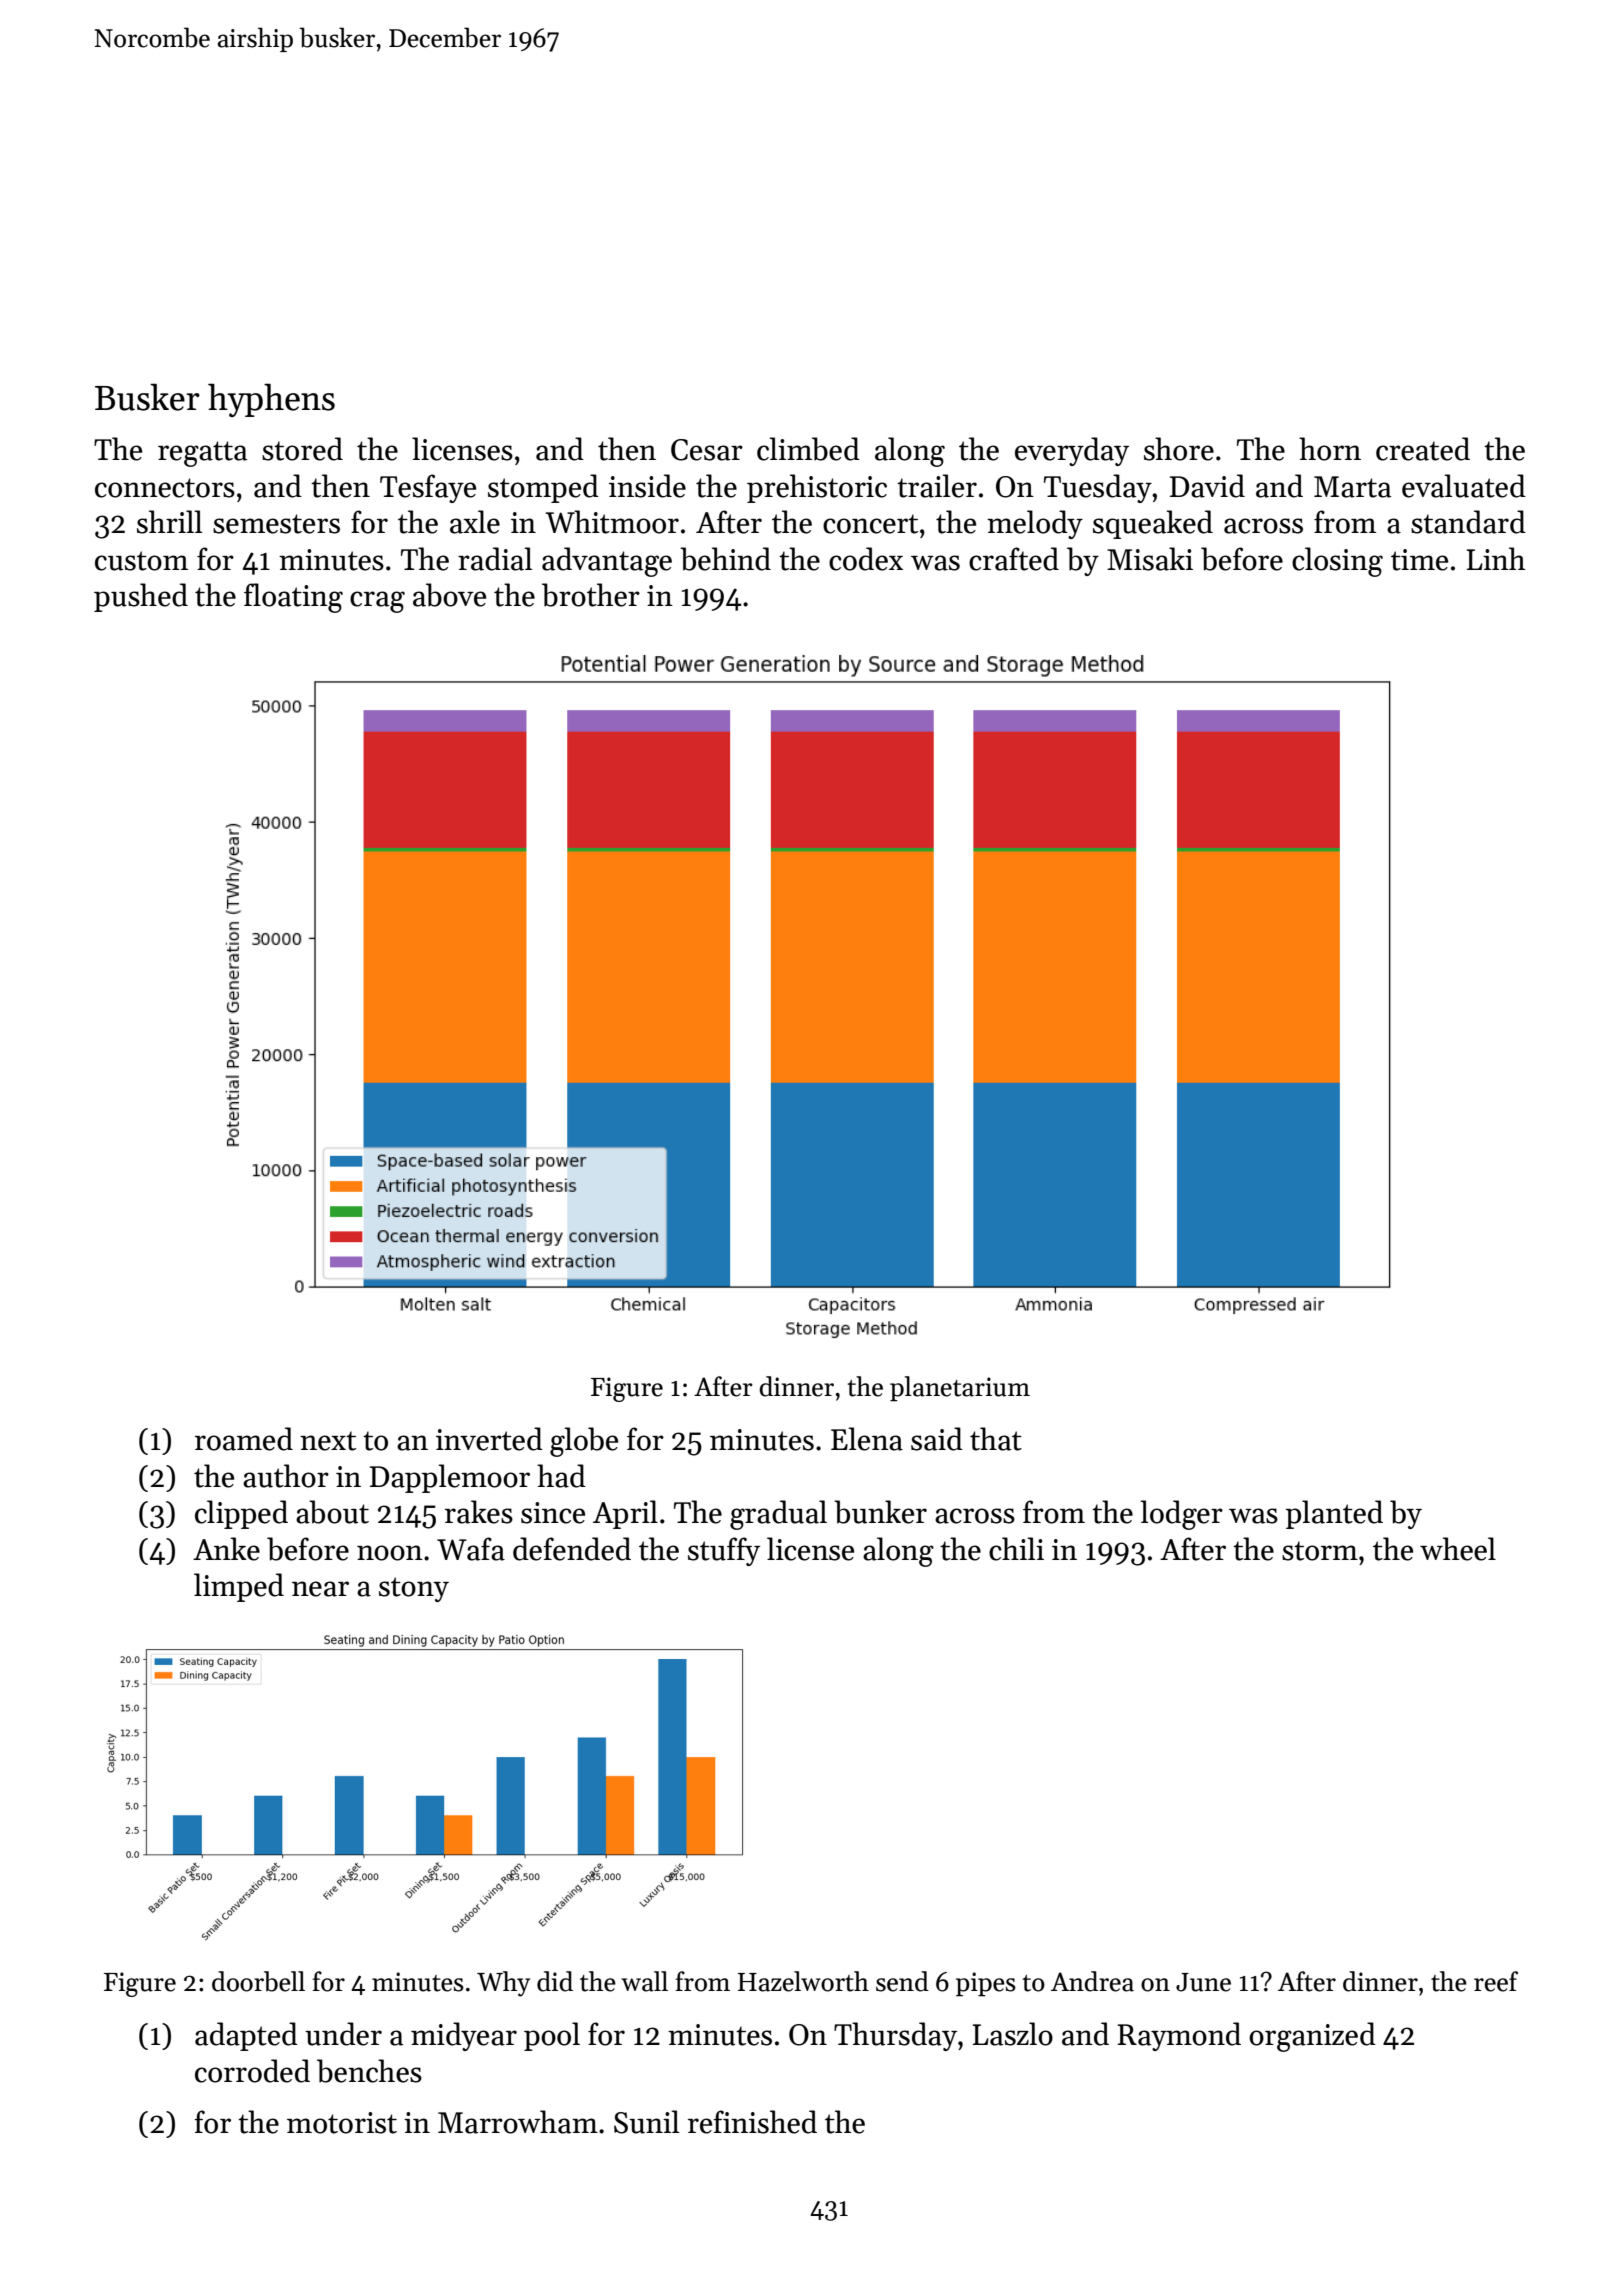  What do you see at coordinates (707, 450) in the document?
I see `Cesar` at bounding box center [707, 450].
